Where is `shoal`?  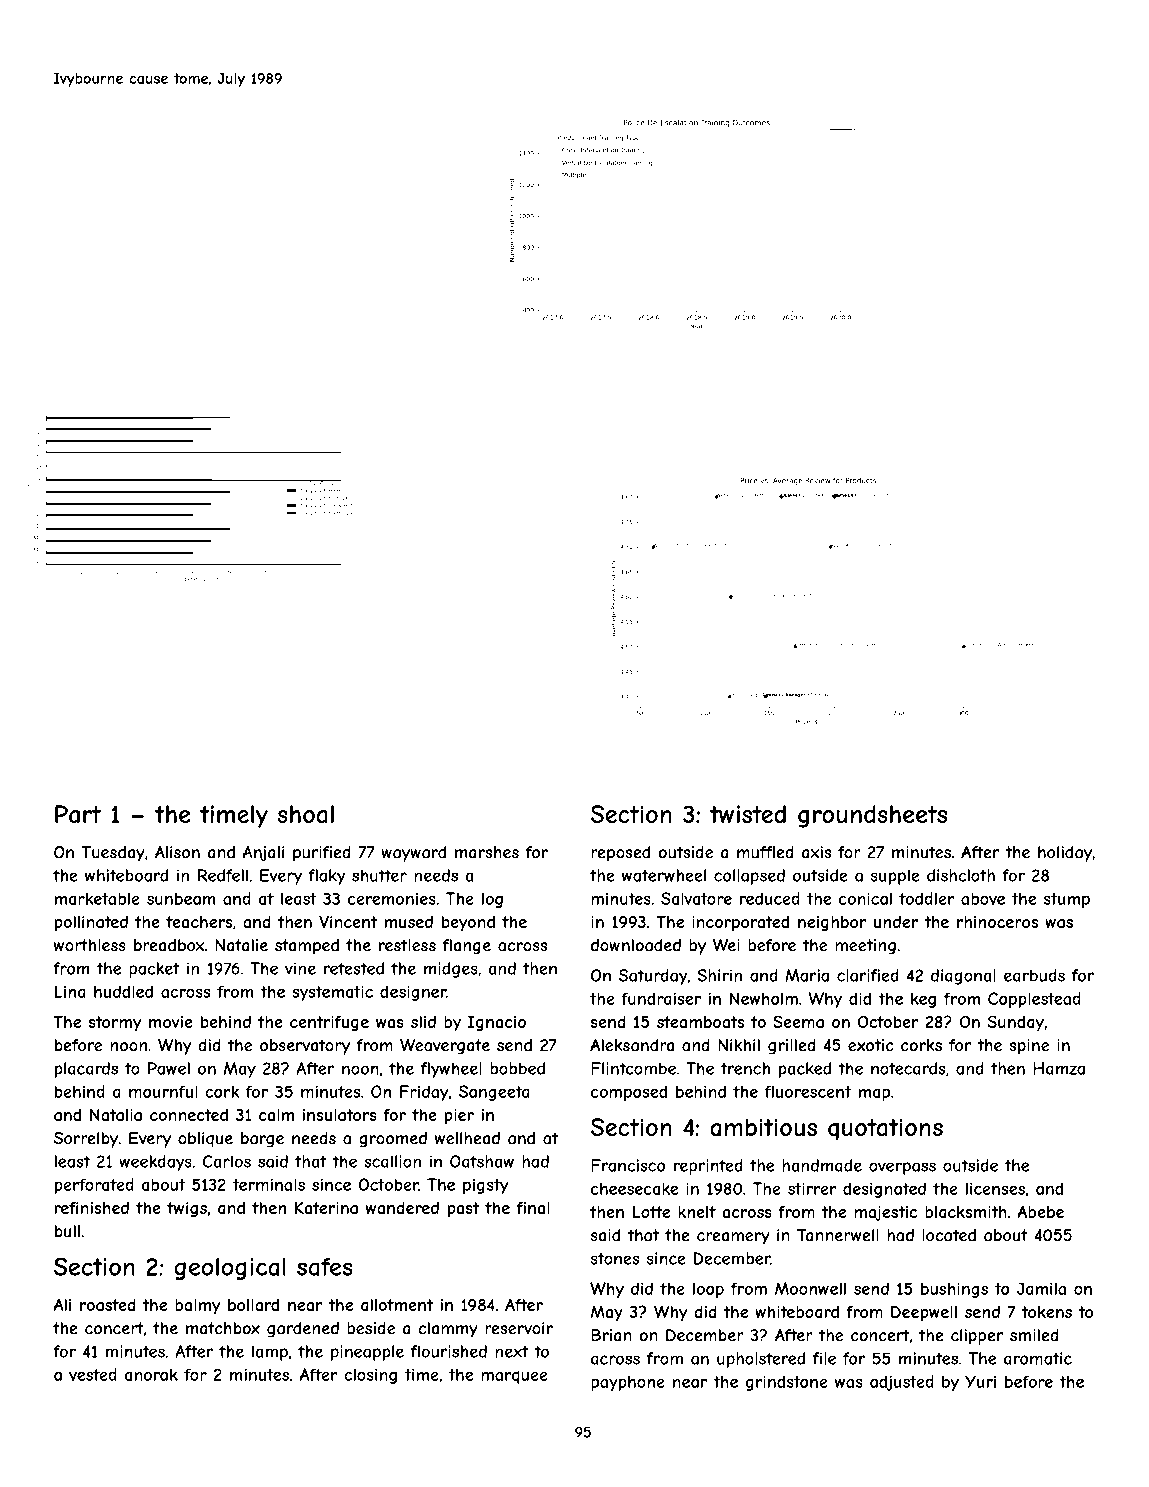
shoal is located at coordinates (305, 814).
